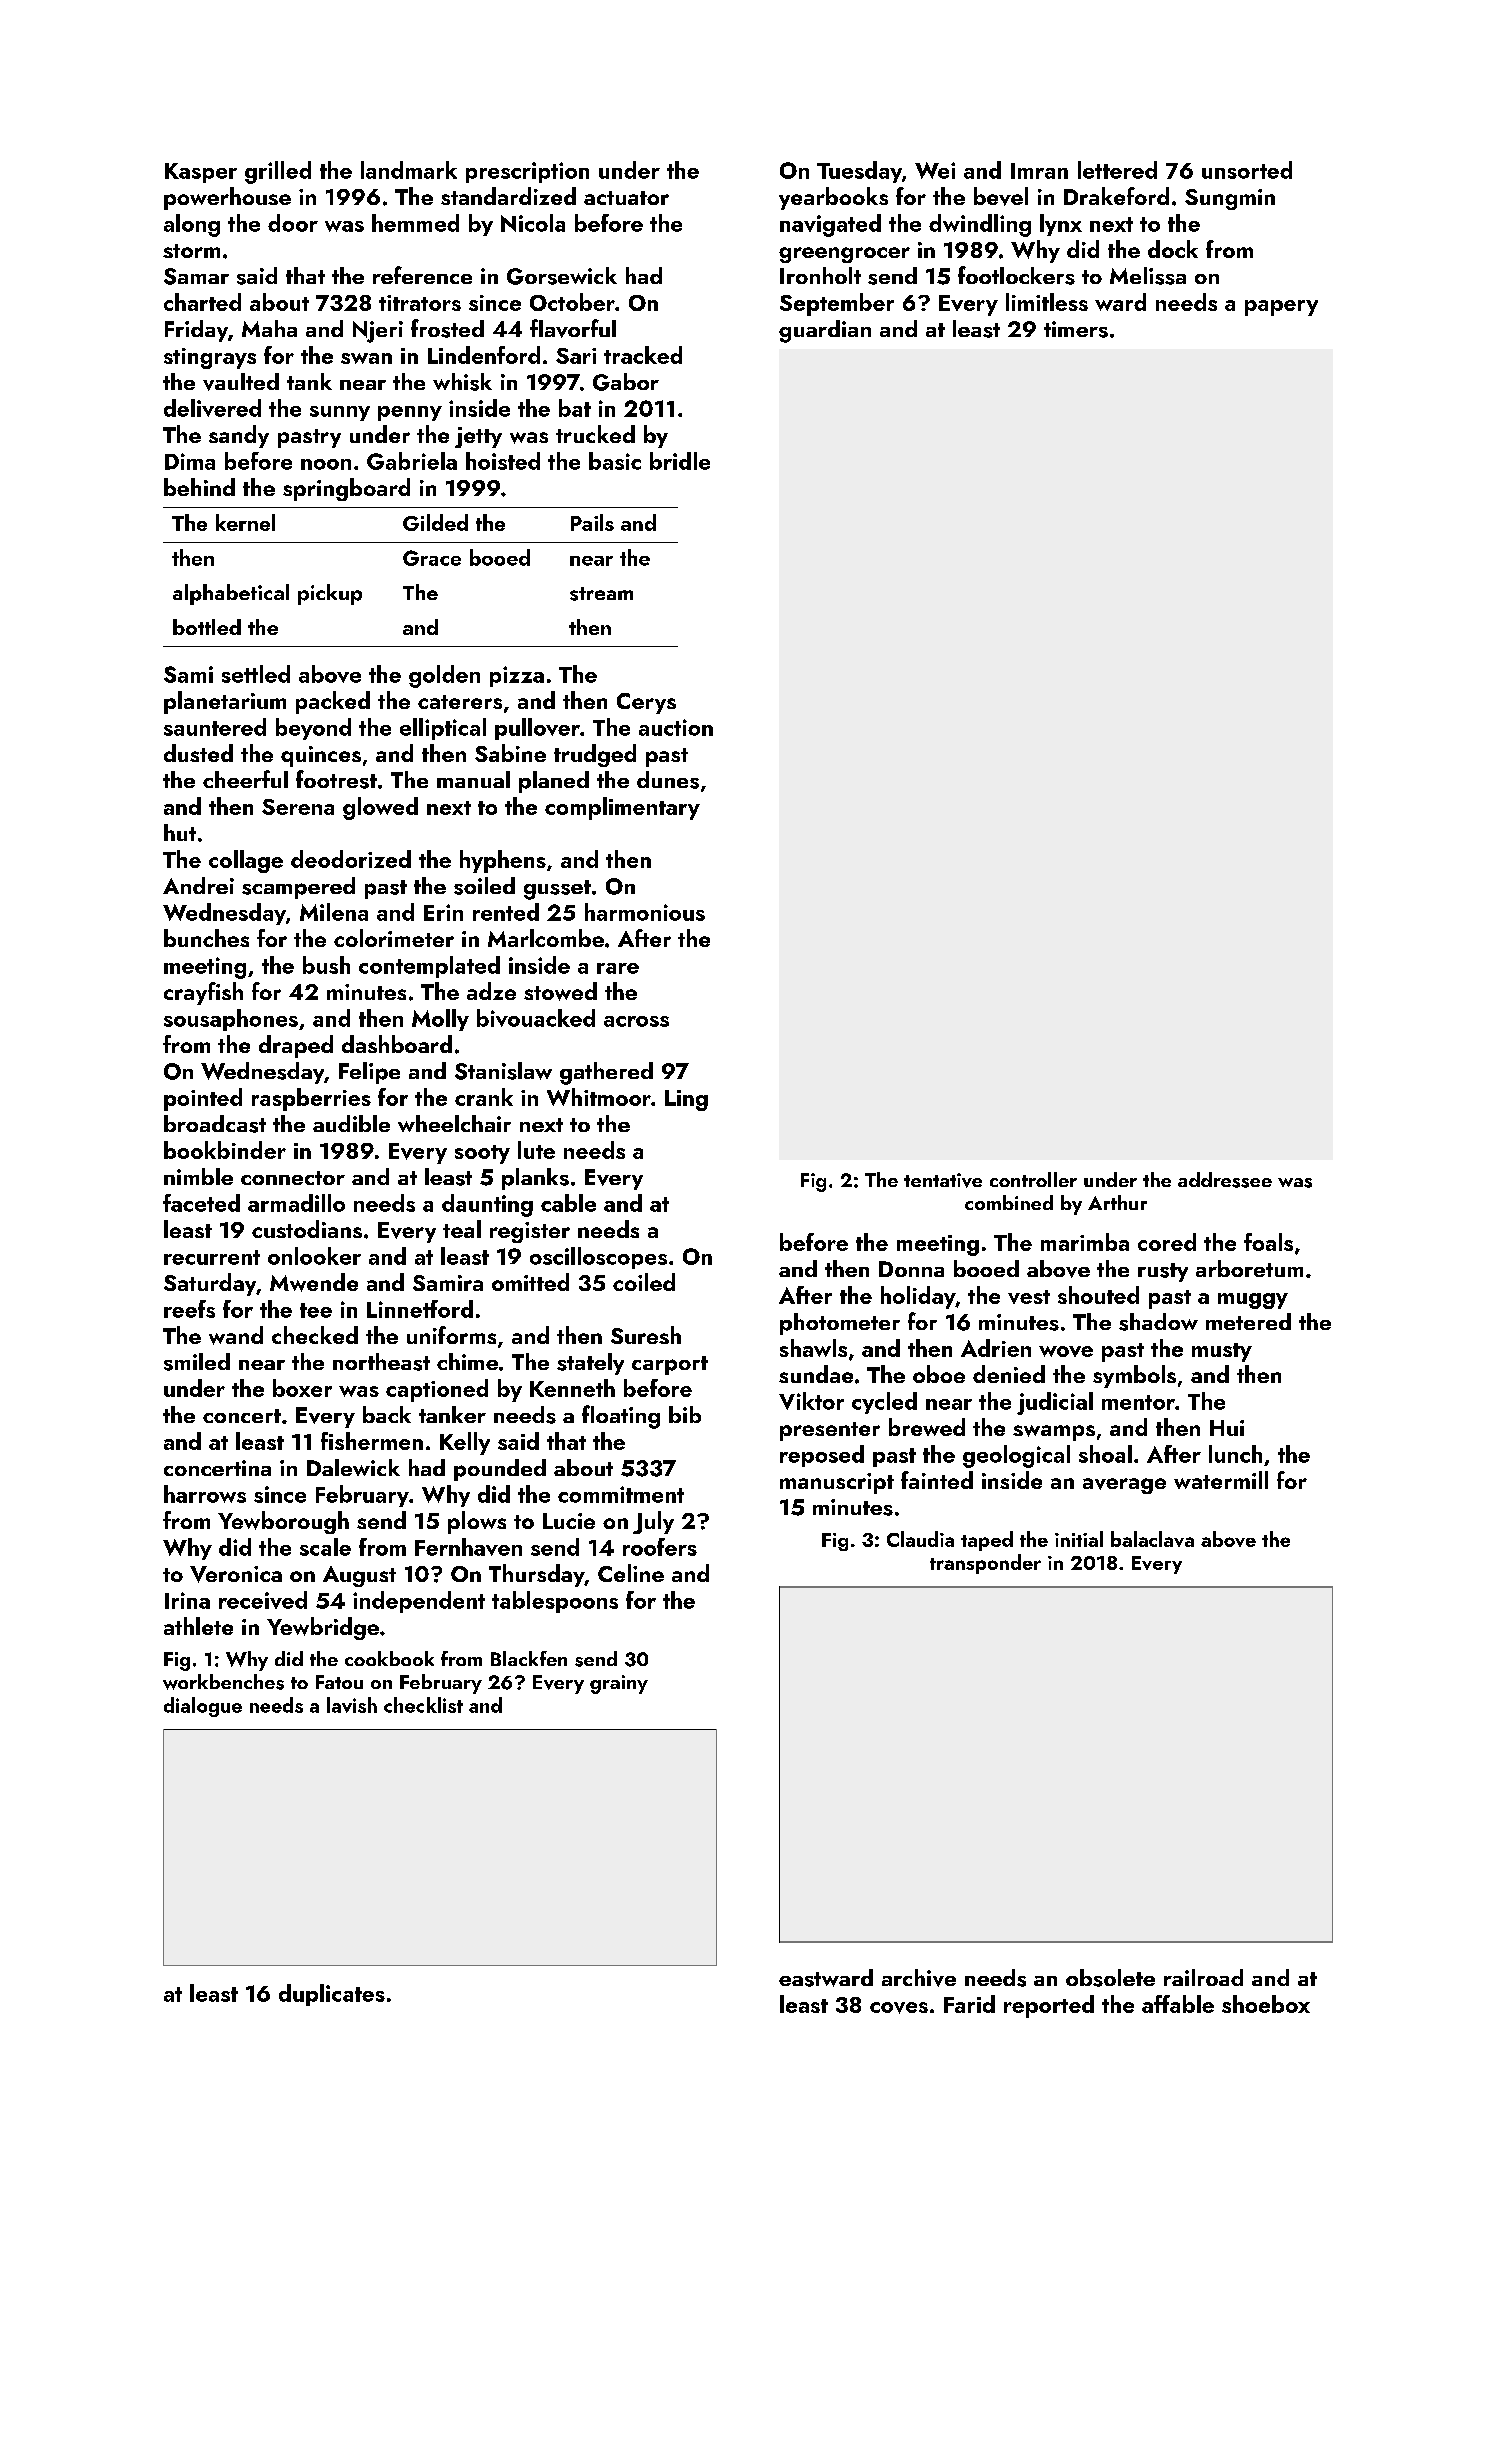 The height and width of the screenshot is (2464, 1496). I want to click on custodians, so click(307, 1229).
